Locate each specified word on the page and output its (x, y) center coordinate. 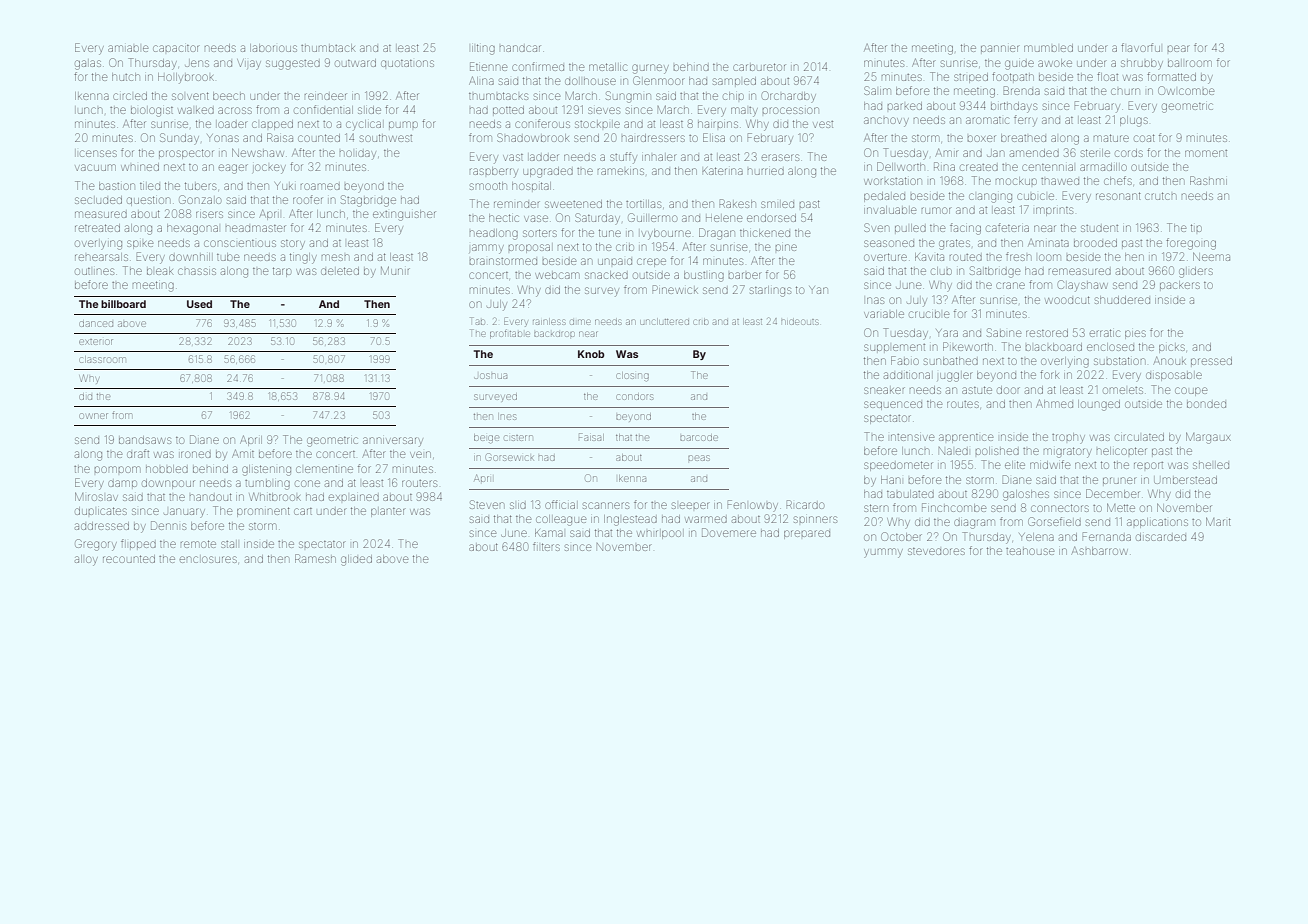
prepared (807, 534)
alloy (86, 560)
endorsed (771, 218)
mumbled (1048, 48)
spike (140, 244)
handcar (520, 48)
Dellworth (901, 166)
